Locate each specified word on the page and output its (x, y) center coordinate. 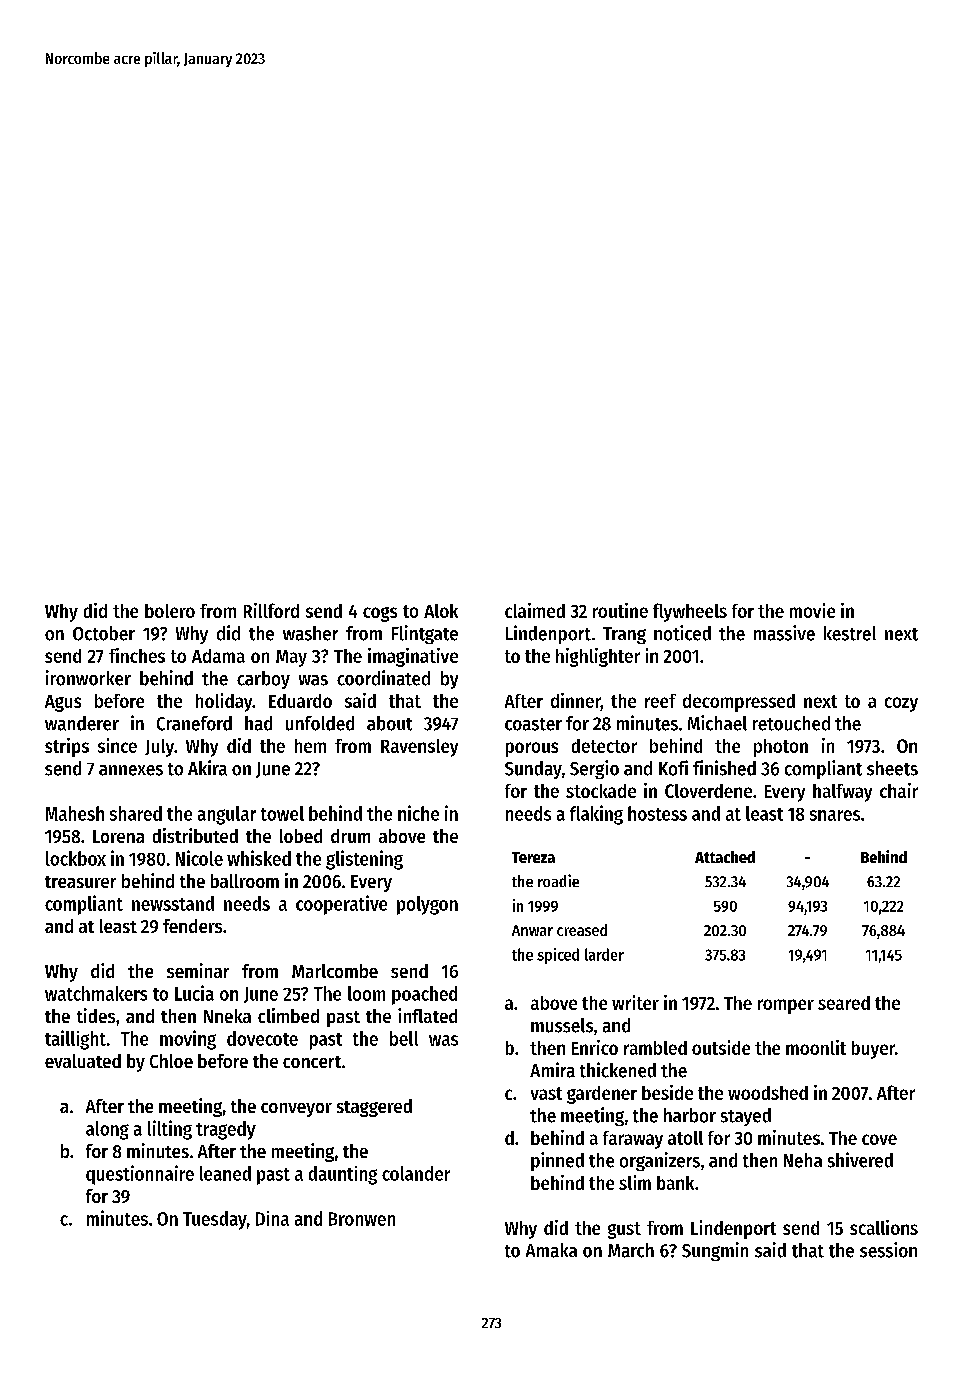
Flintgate (425, 634)
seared (844, 1003)
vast (546, 1093)
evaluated (83, 1061)
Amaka (551, 1250)
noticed (682, 633)
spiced (558, 956)
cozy (901, 704)
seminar (198, 970)
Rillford (271, 610)
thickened (618, 1070)
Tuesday (215, 1220)
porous (532, 749)
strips (67, 747)
